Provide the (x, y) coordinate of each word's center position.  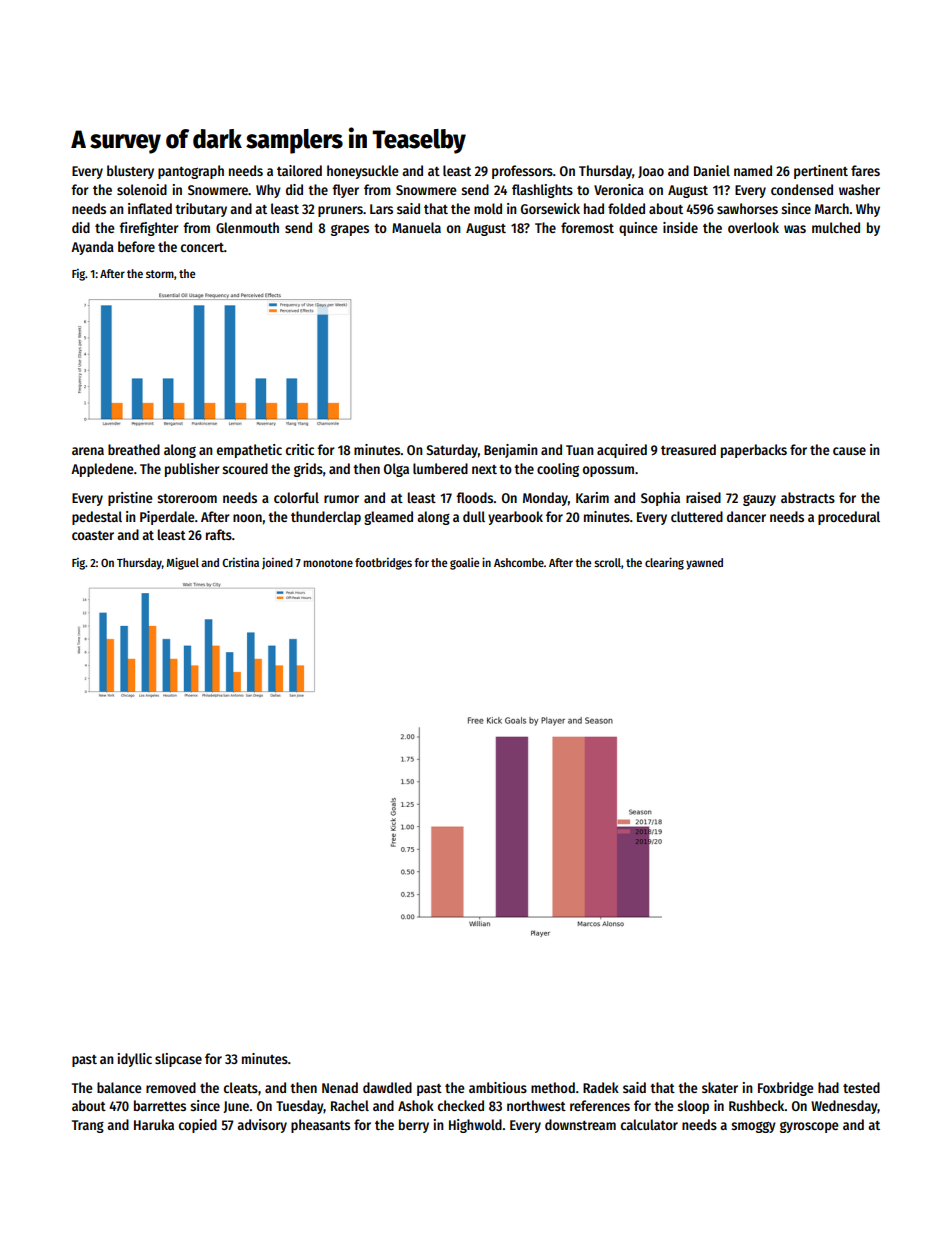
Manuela (416, 227)
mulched (836, 227)
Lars (381, 209)
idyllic (135, 1060)
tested (861, 1087)
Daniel (712, 170)
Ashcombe (519, 562)
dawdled (387, 1087)
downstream (580, 1124)
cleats (241, 1087)
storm (160, 274)
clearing (664, 563)
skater (720, 1087)
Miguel (183, 563)
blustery (130, 172)
